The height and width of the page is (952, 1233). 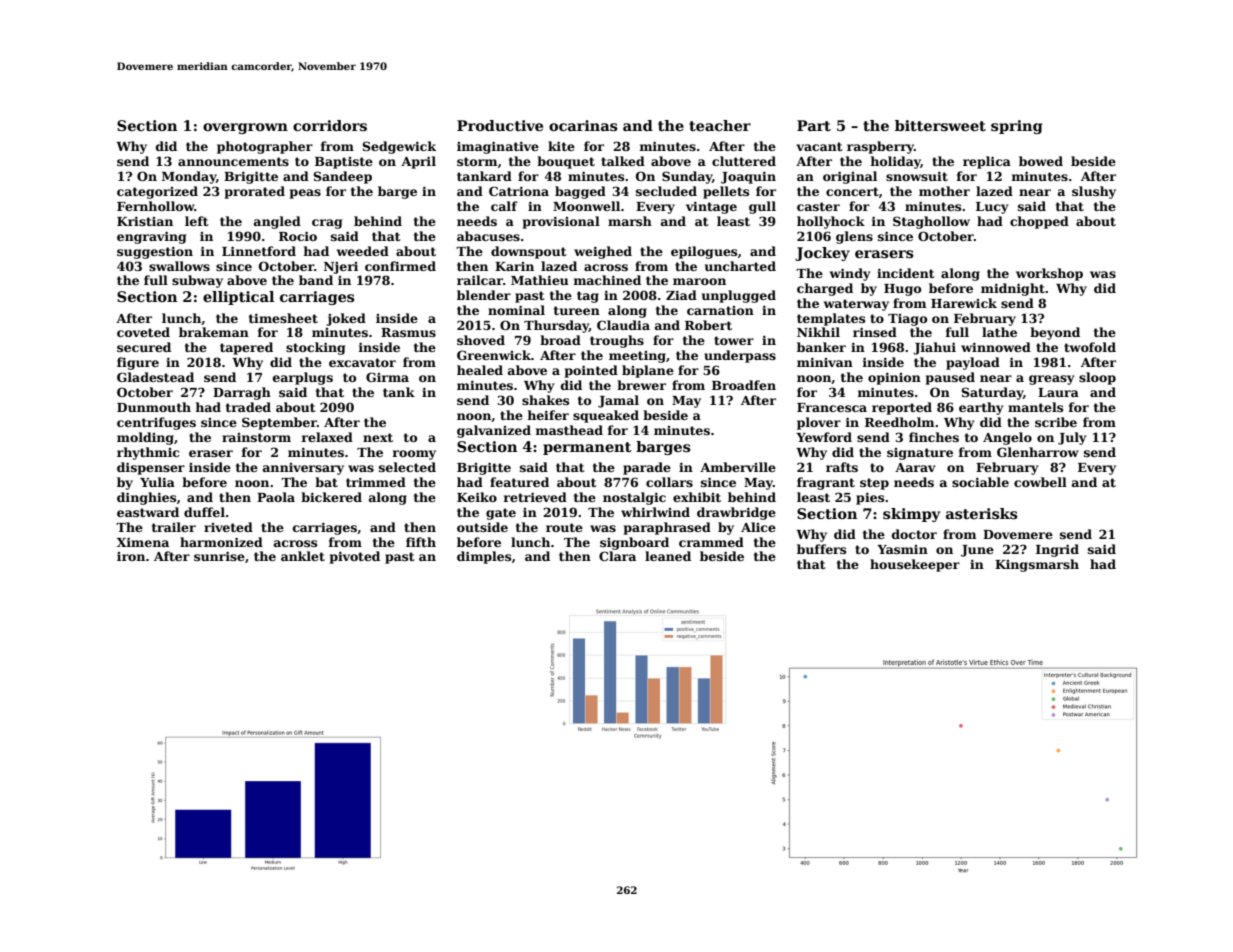 I want to click on dinghies, so click(x=146, y=498).
